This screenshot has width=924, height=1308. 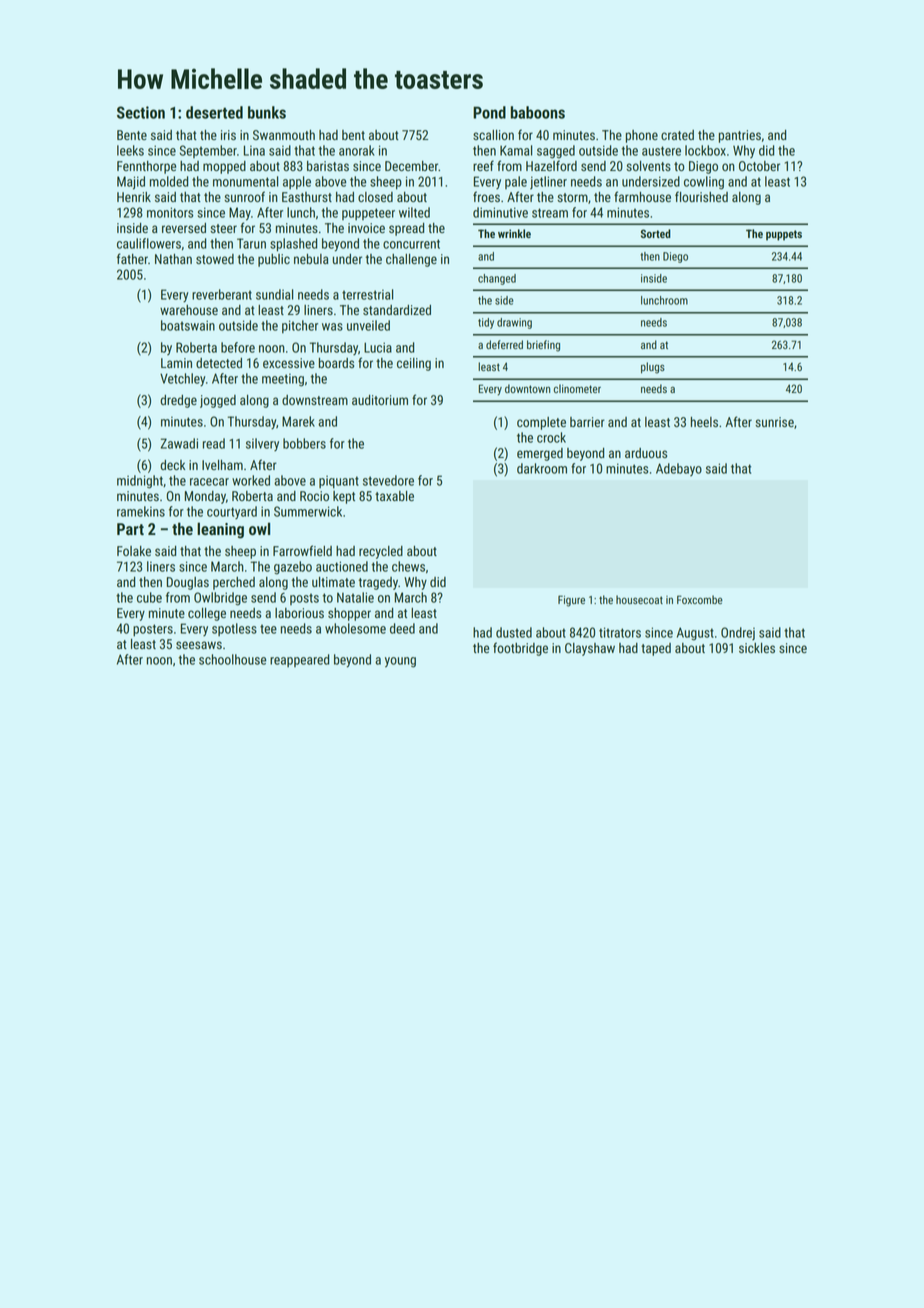 I want to click on Lamin, so click(x=176, y=363).
